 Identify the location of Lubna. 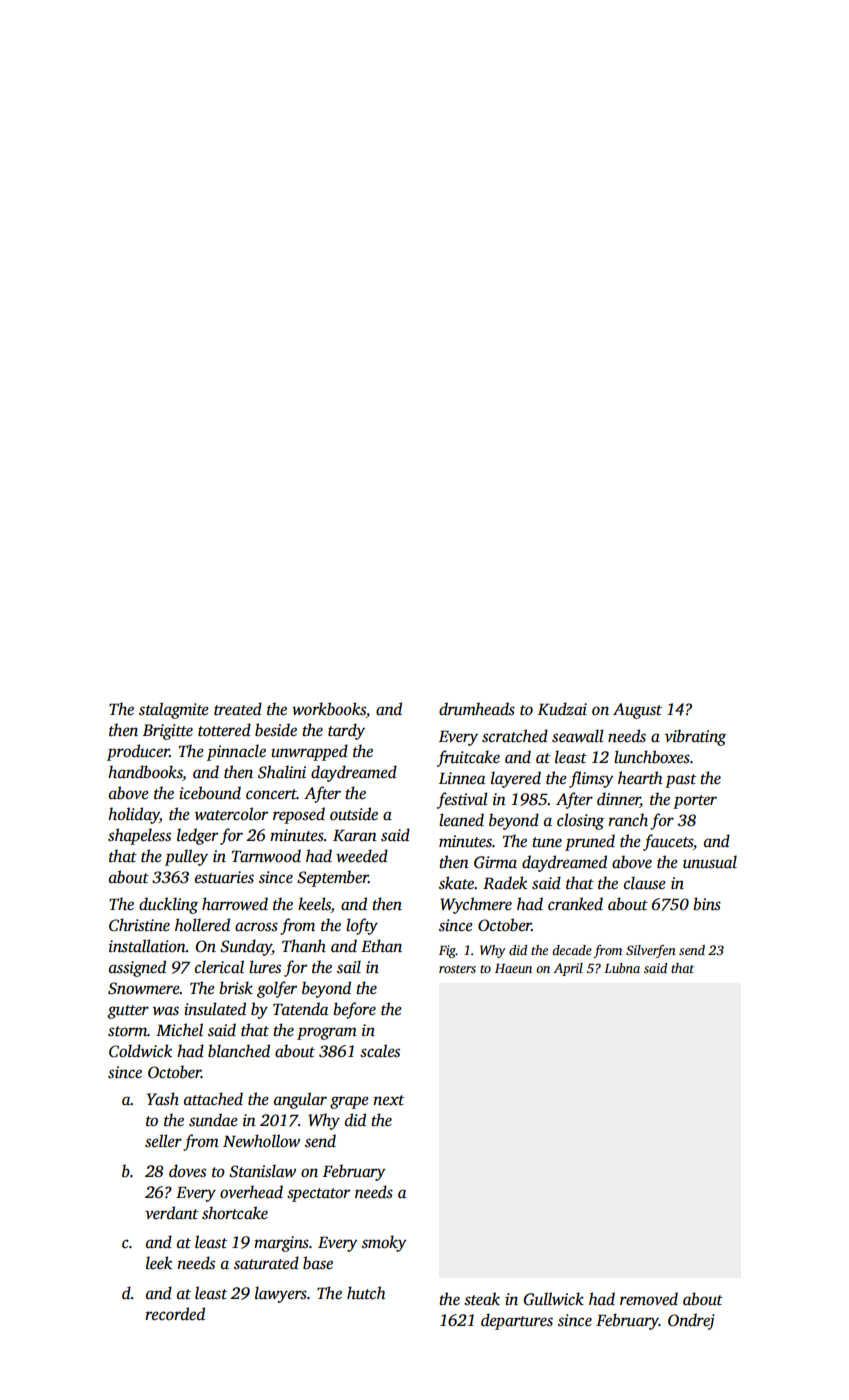
(622, 968).
